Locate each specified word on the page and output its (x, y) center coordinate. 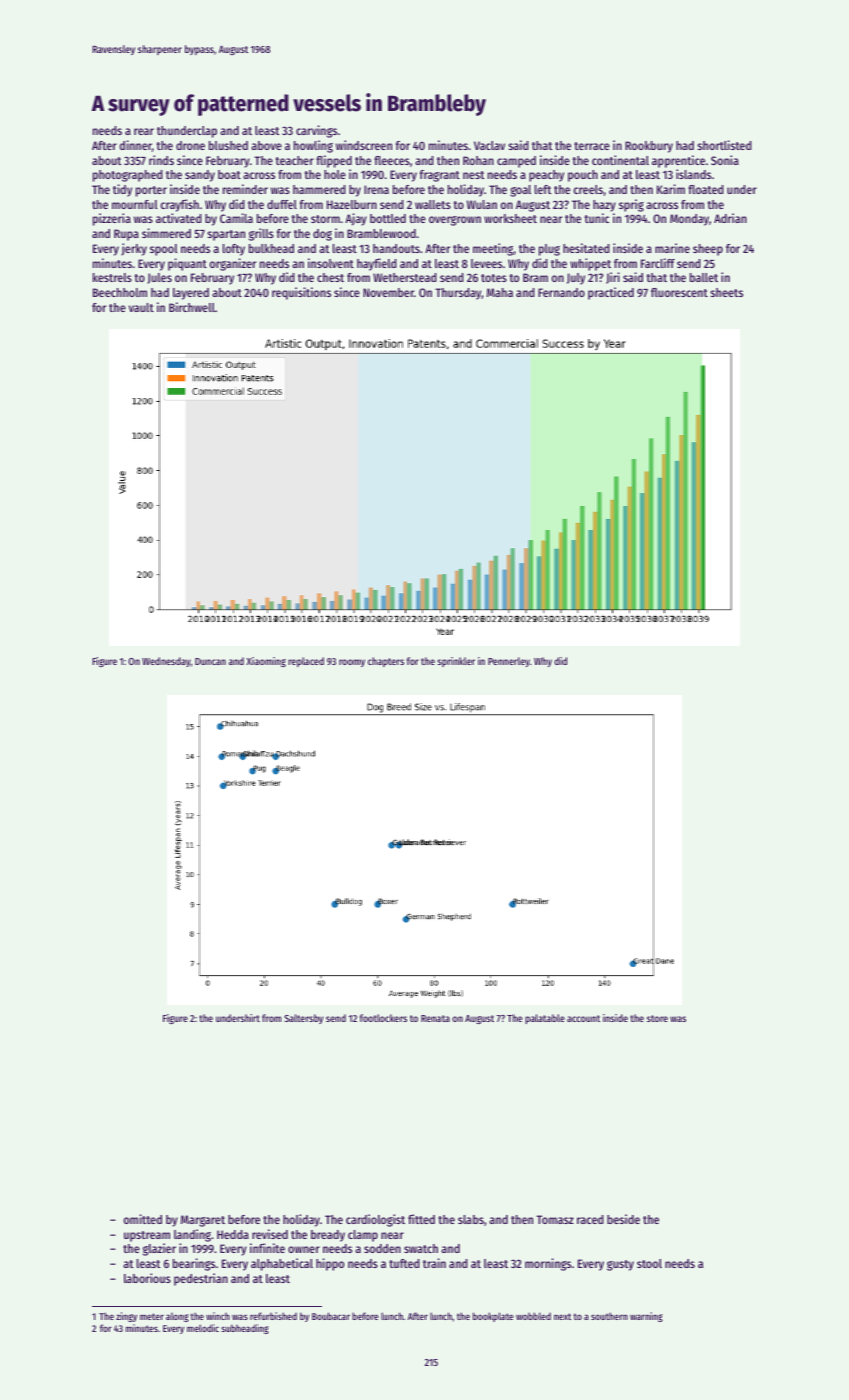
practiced (611, 293)
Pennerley (509, 662)
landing (192, 1235)
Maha (500, 292)
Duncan (210, 661)
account (583, 1018)
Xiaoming (266, 662)
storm (325, 219)
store (657, 1018)
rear (144, 131)
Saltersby (303, 1019)
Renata (435, 1018)
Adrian (730, 218)
